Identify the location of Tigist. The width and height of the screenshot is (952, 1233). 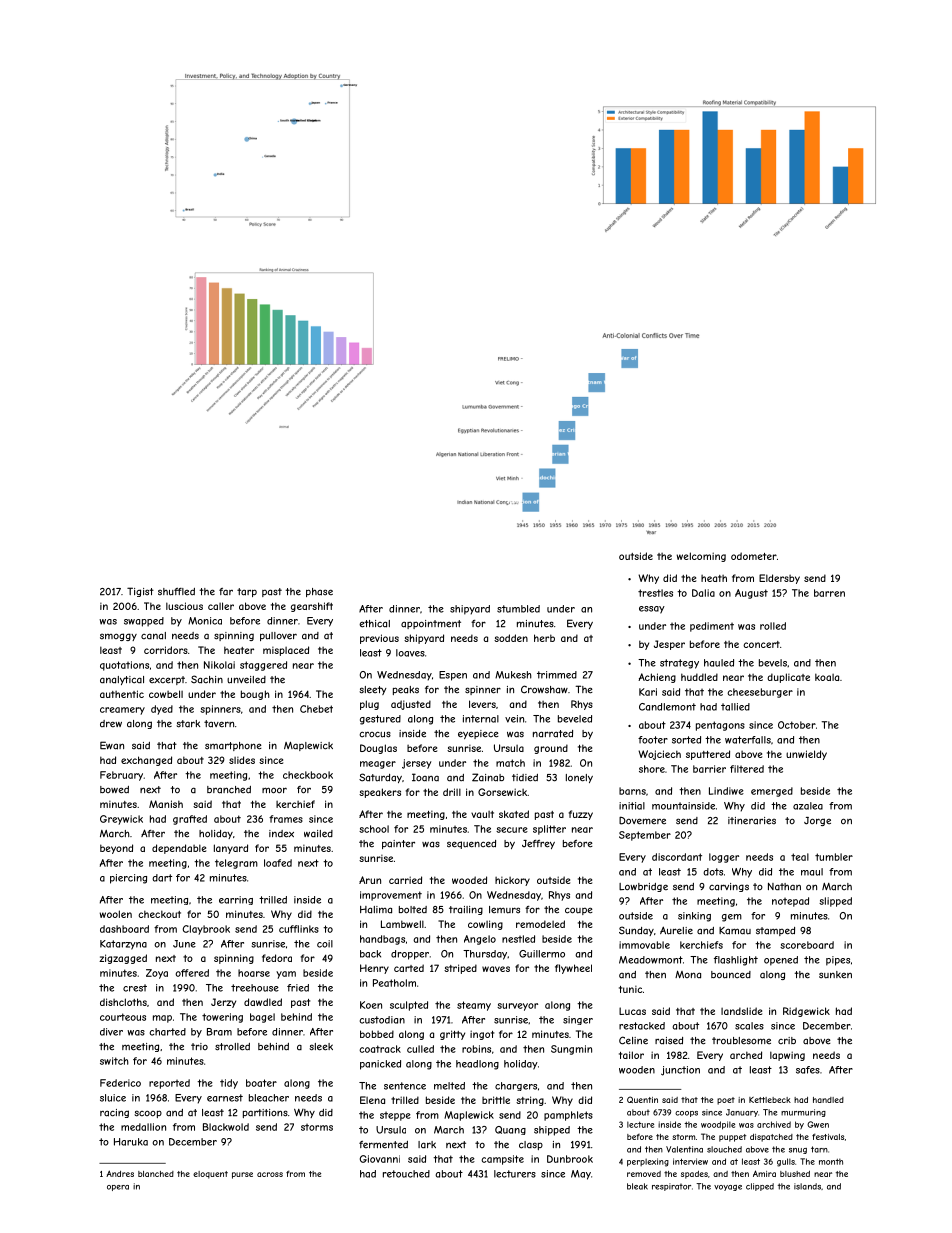
(140, 592).
